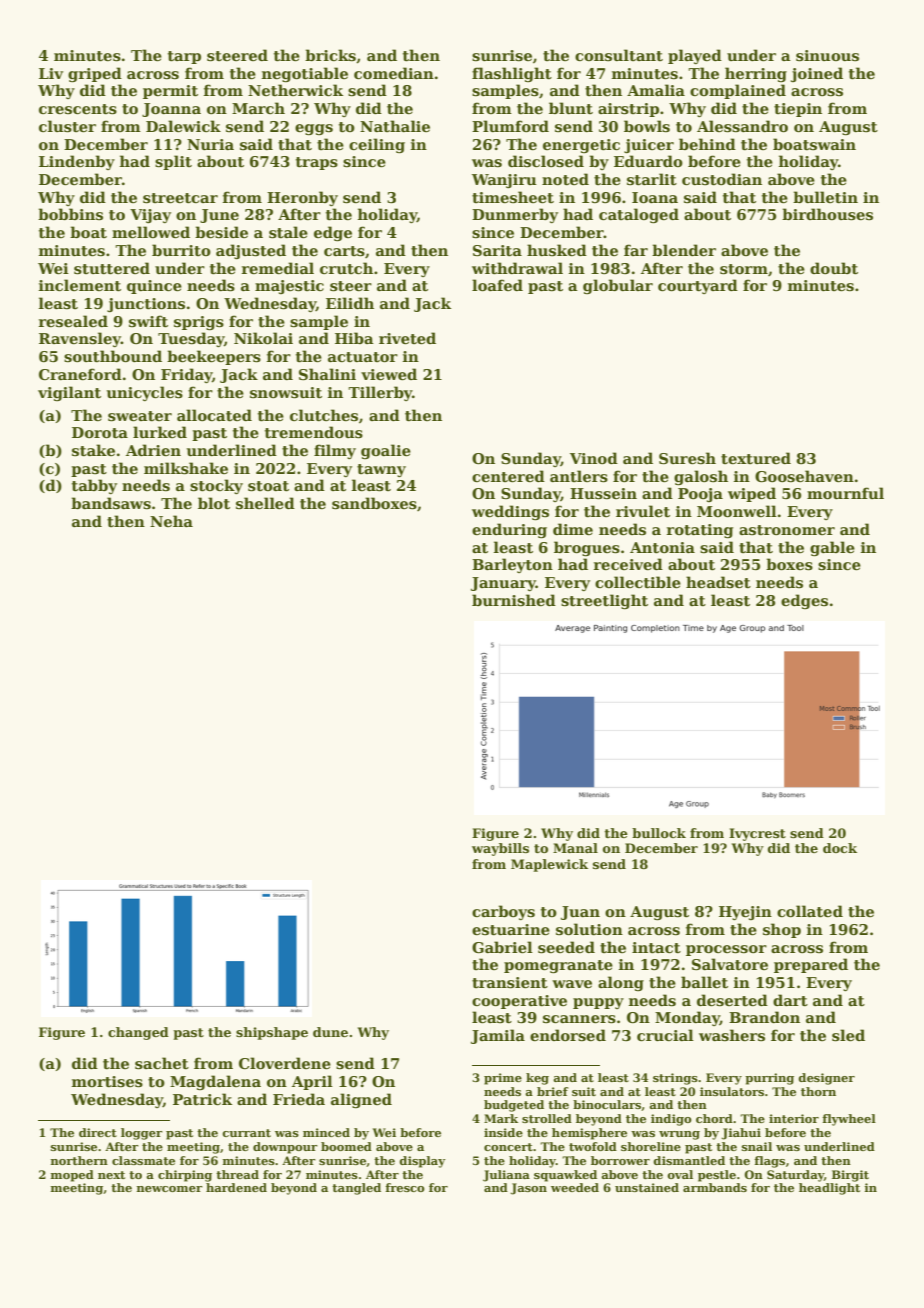 This page has width=924, height=1308. What do you see at coordinates (514, 600) in the page?
I see `burnished` at bounding box center [514, 600].
